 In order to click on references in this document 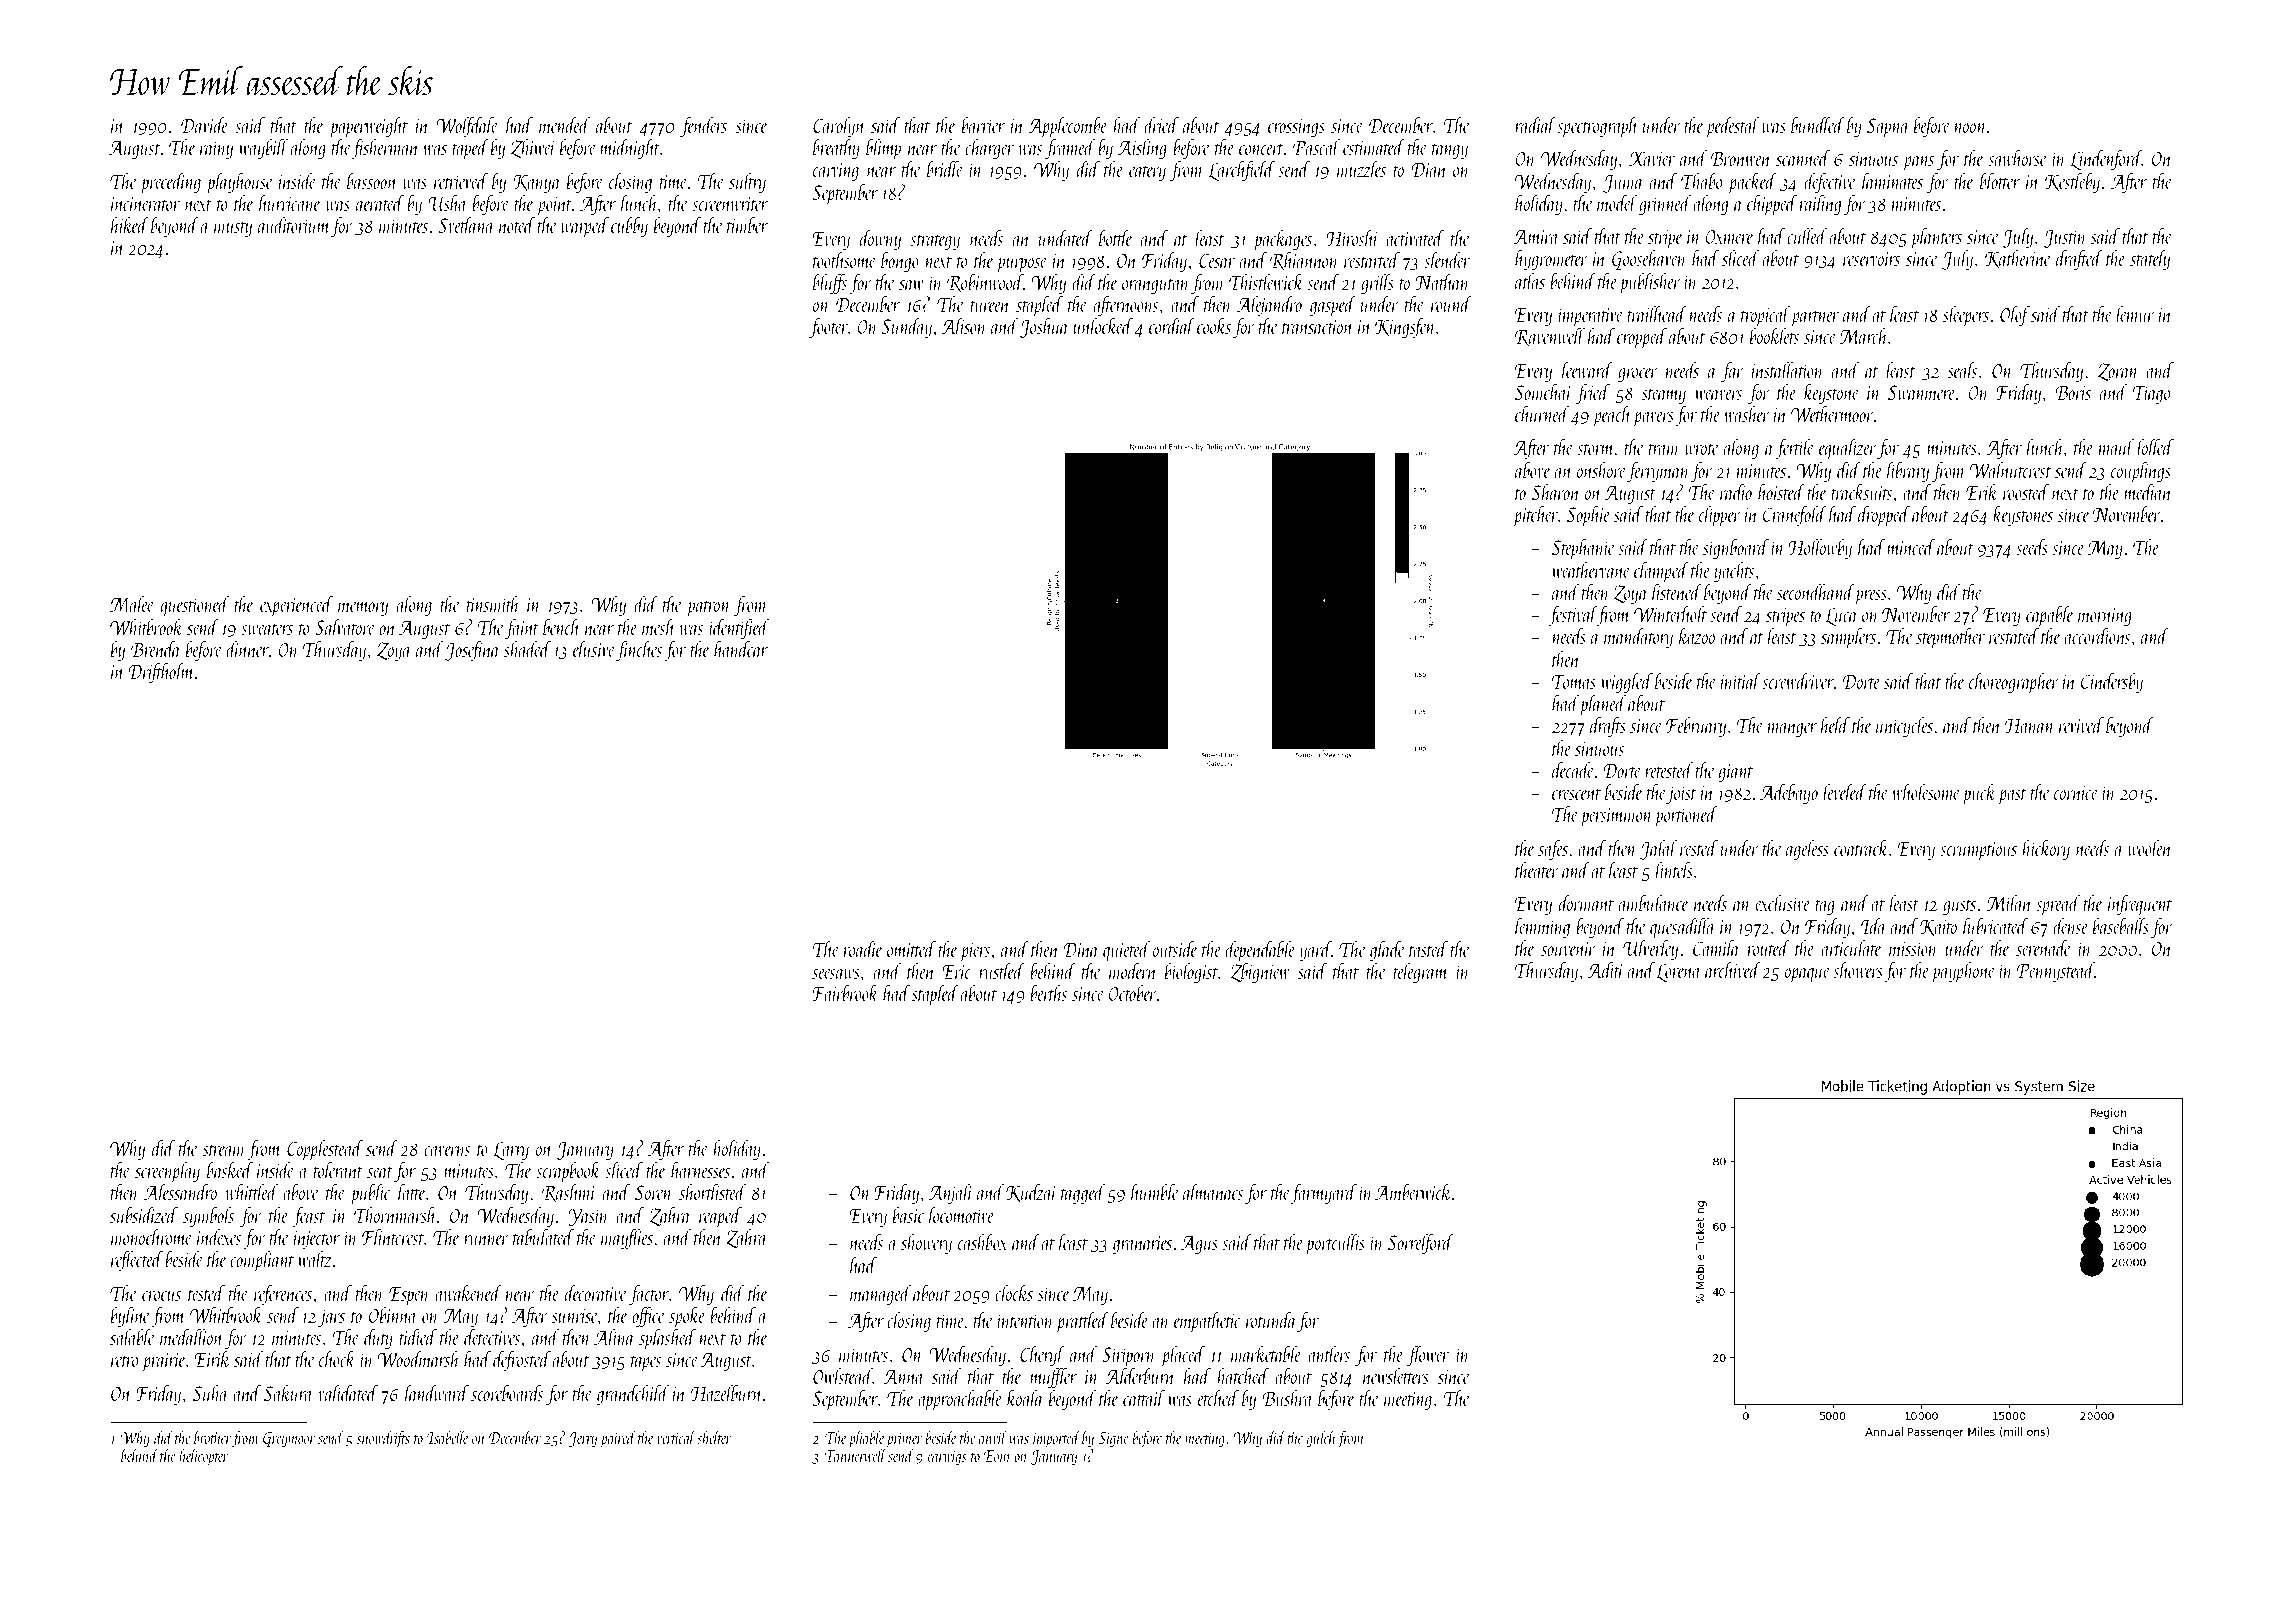, I will do `click(283, 1294)`.
